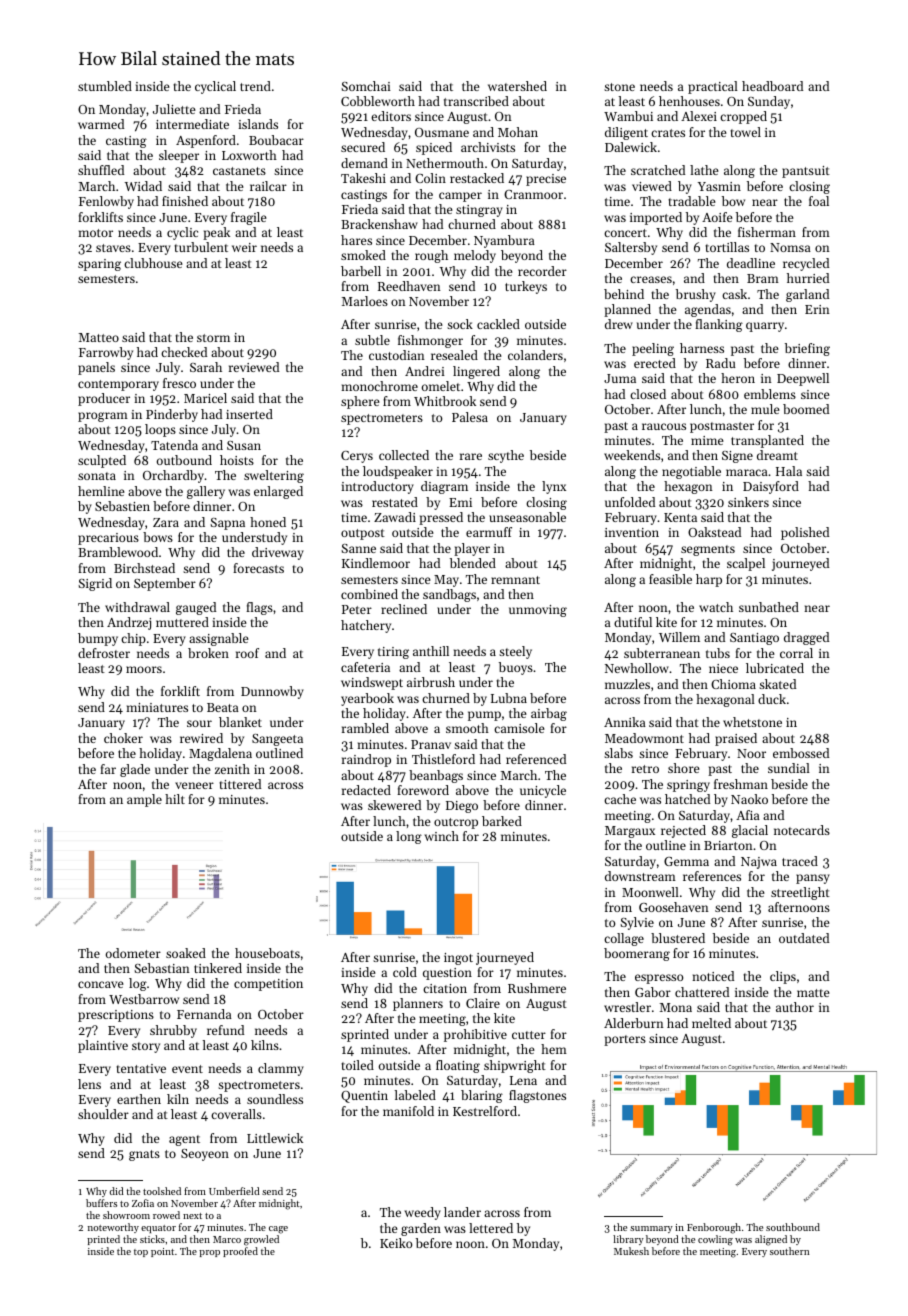 This screenshot has height=1316, width=908. Describe the element at coordinates (631, 1251) in the screenshot. I see `Mukesh` at that location.
